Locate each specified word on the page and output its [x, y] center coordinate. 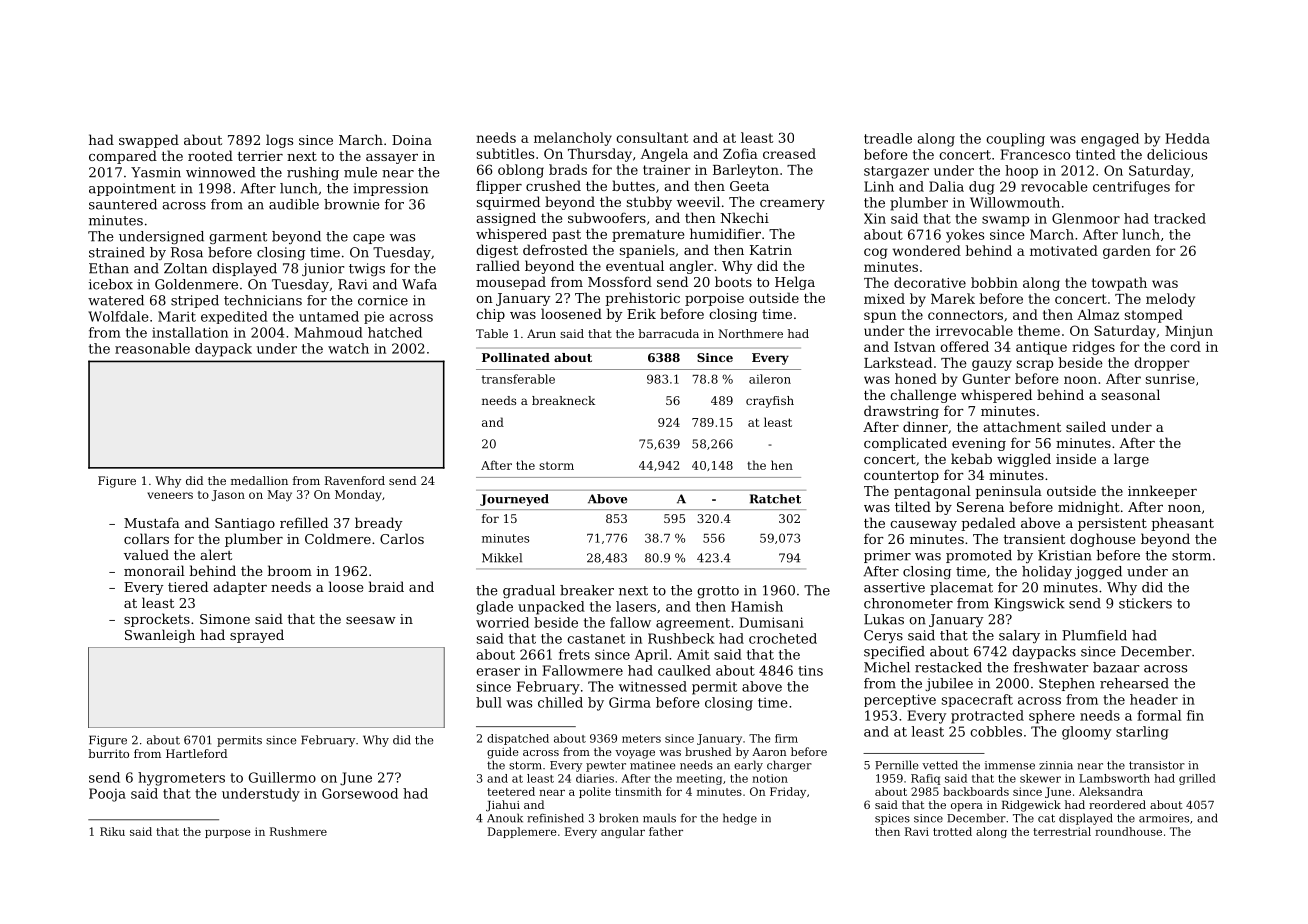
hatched [395, 332]
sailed [1086, 426]
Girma [630, 702]
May [279, 496]
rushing [313, 173]
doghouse [1102, 540]
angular [623, 832]
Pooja [107, 795]
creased [789, 153]
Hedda [1187, 138]
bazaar [1116, 667]
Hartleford [196, 753]
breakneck [563, 400]
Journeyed [514, 500]
